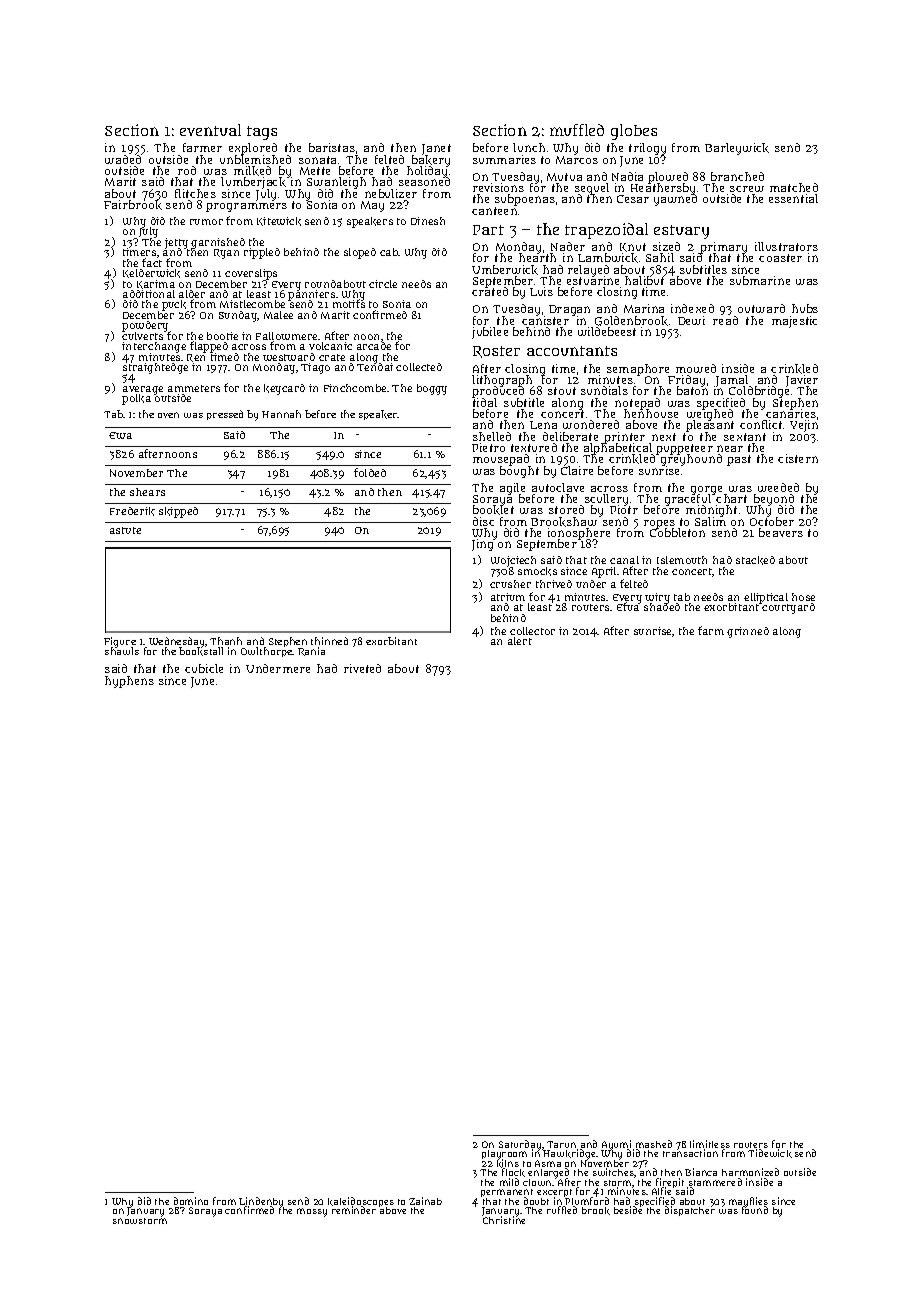 The height and width of the document is (1308, 924). Describe the element at coordinates (520, 641) in the document. I see `alert` at that location.
